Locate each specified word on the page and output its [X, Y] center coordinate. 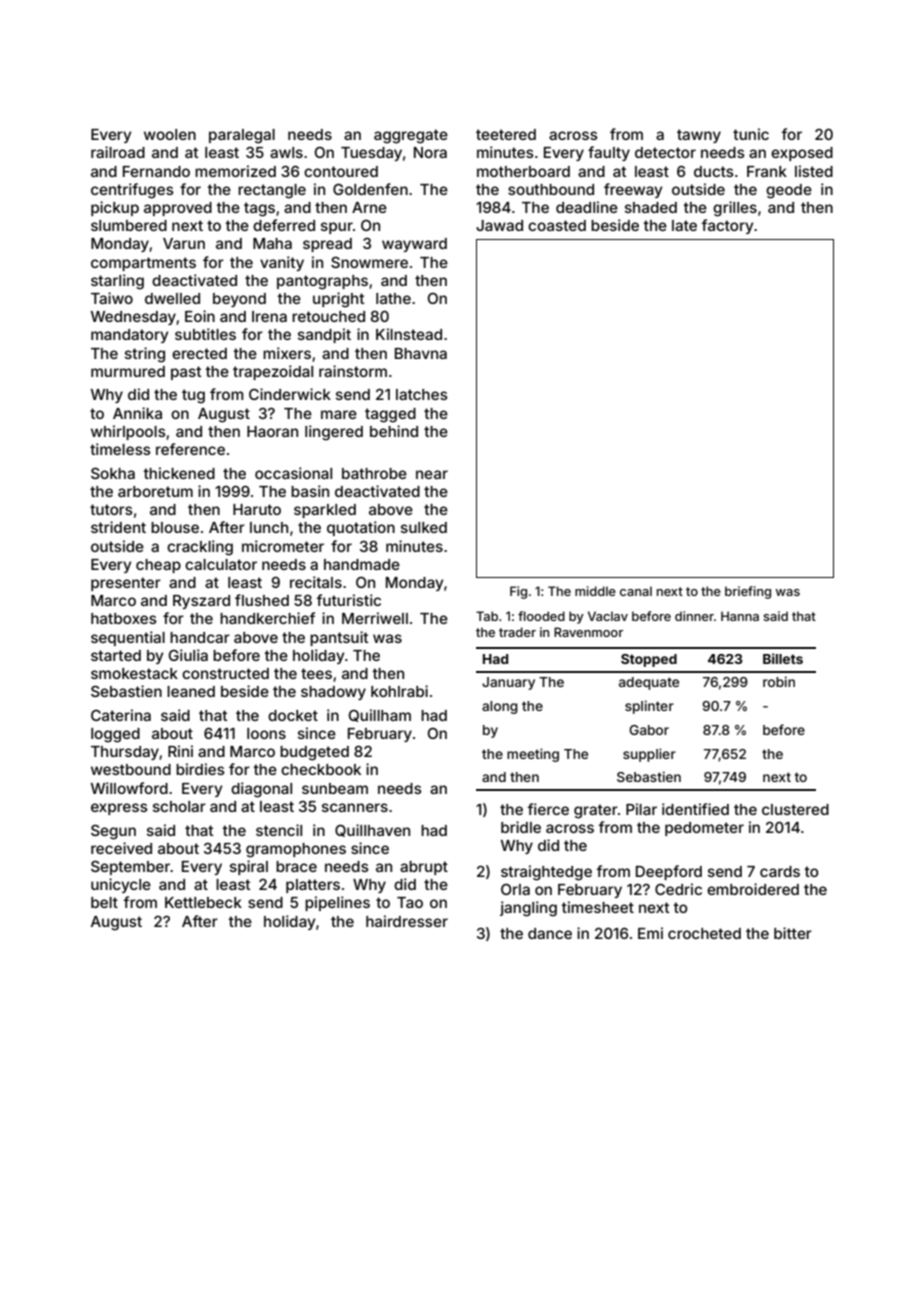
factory [727, 226]
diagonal [261, 790]
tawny [699, 136]
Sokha [113, 473]
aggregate [411, 136]
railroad [118, 152]
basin [310, 491]
